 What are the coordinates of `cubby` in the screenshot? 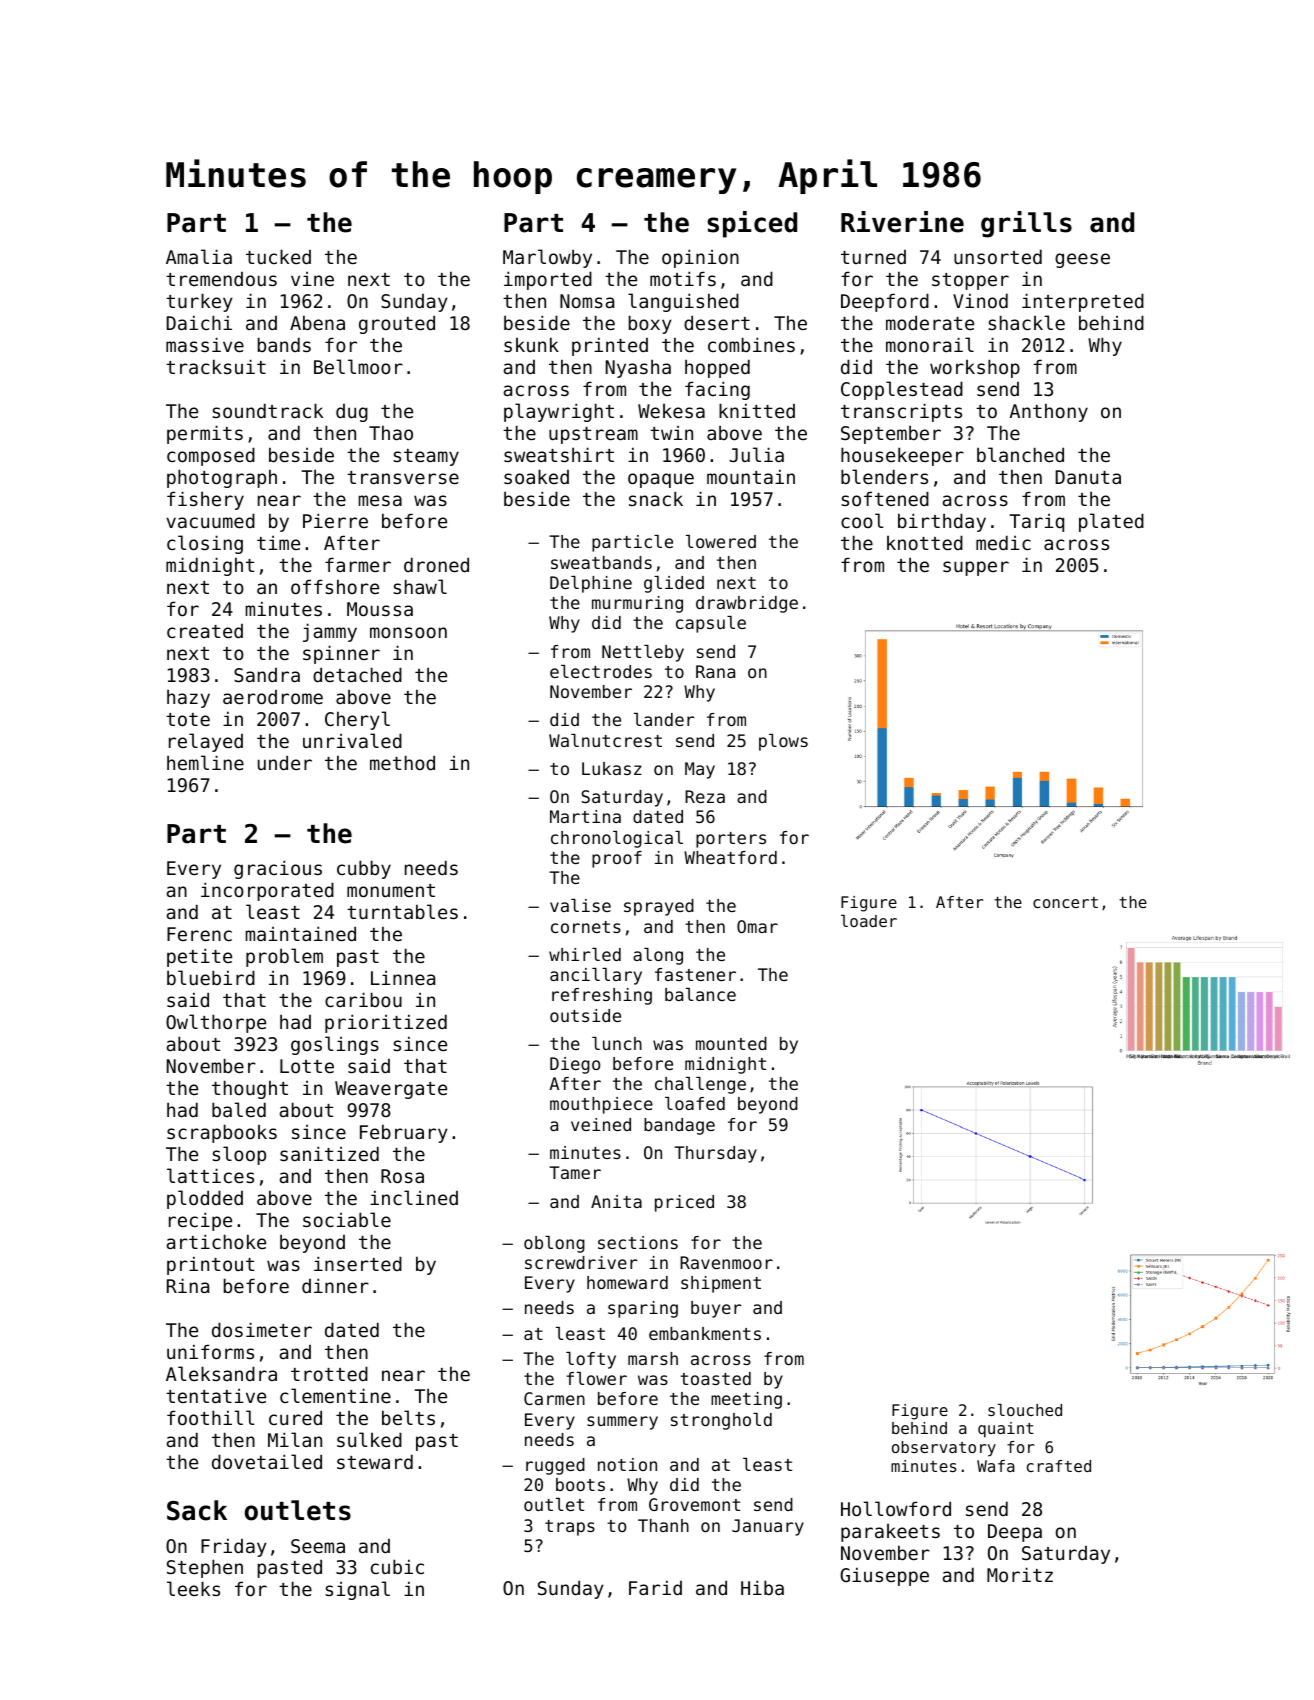 It's located at (364, 869).
